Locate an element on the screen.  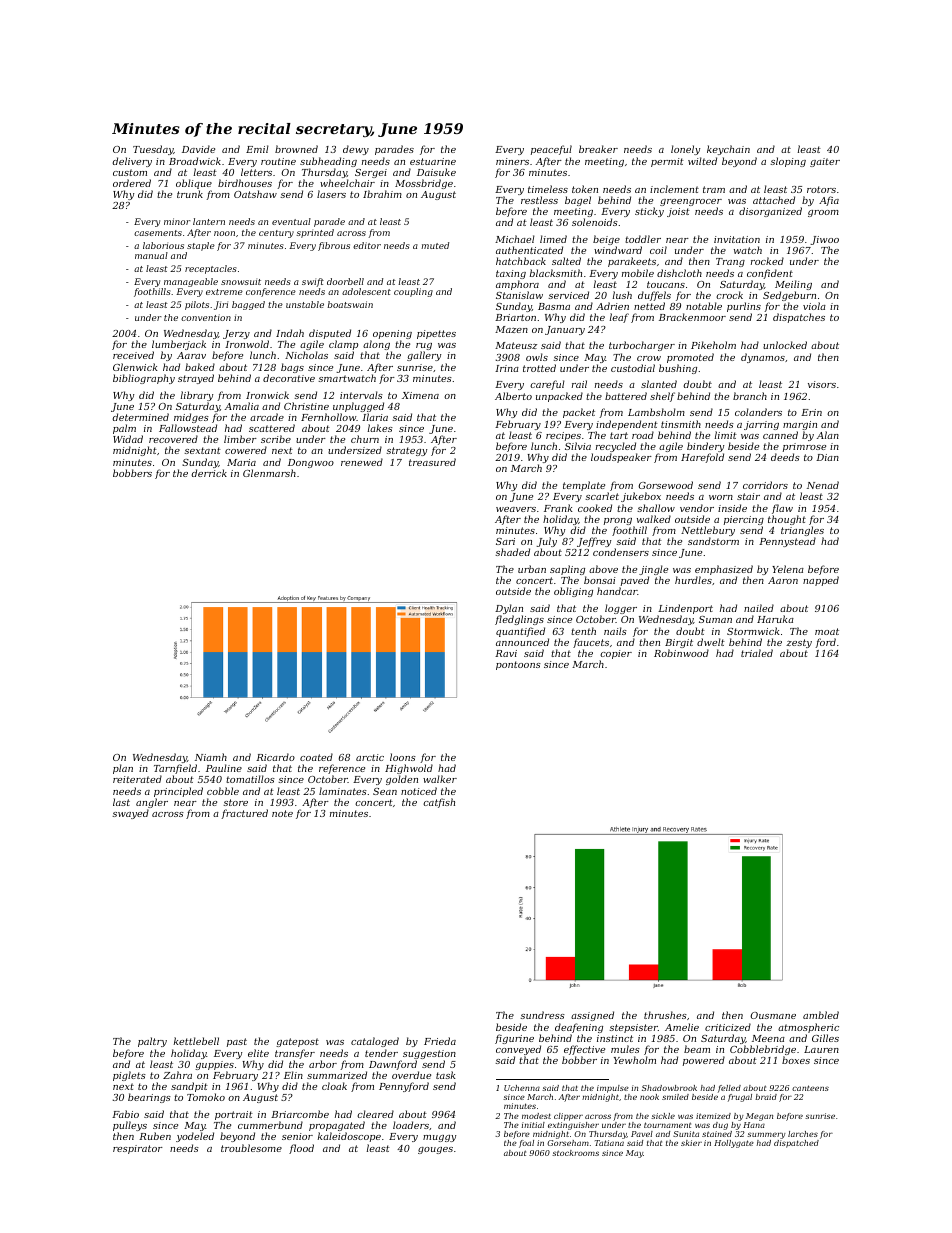
received is located at coordinates (133, 355).
